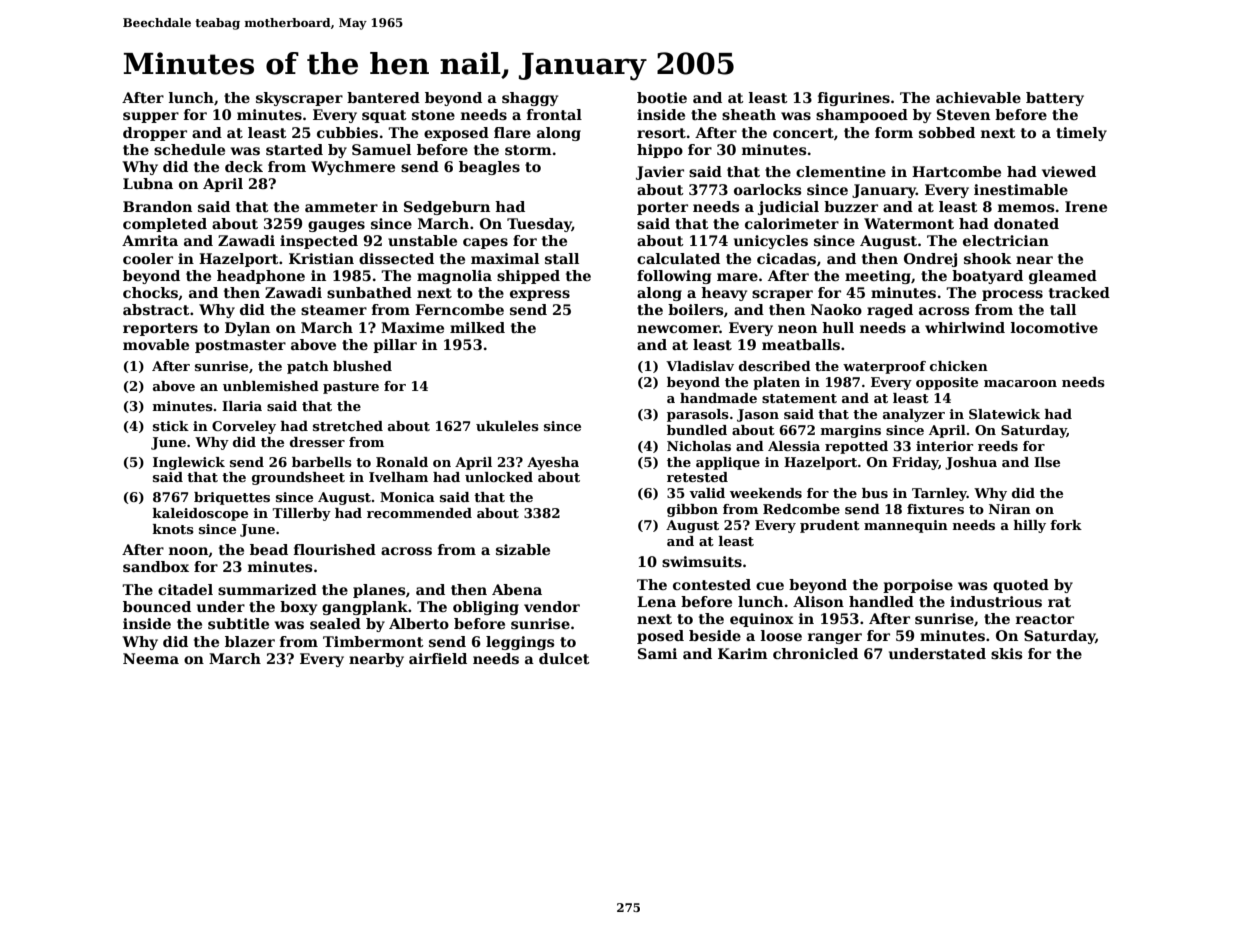  Describe the element at coordinates (250, 641) in the screenshot. I see `blazer` at that location.
